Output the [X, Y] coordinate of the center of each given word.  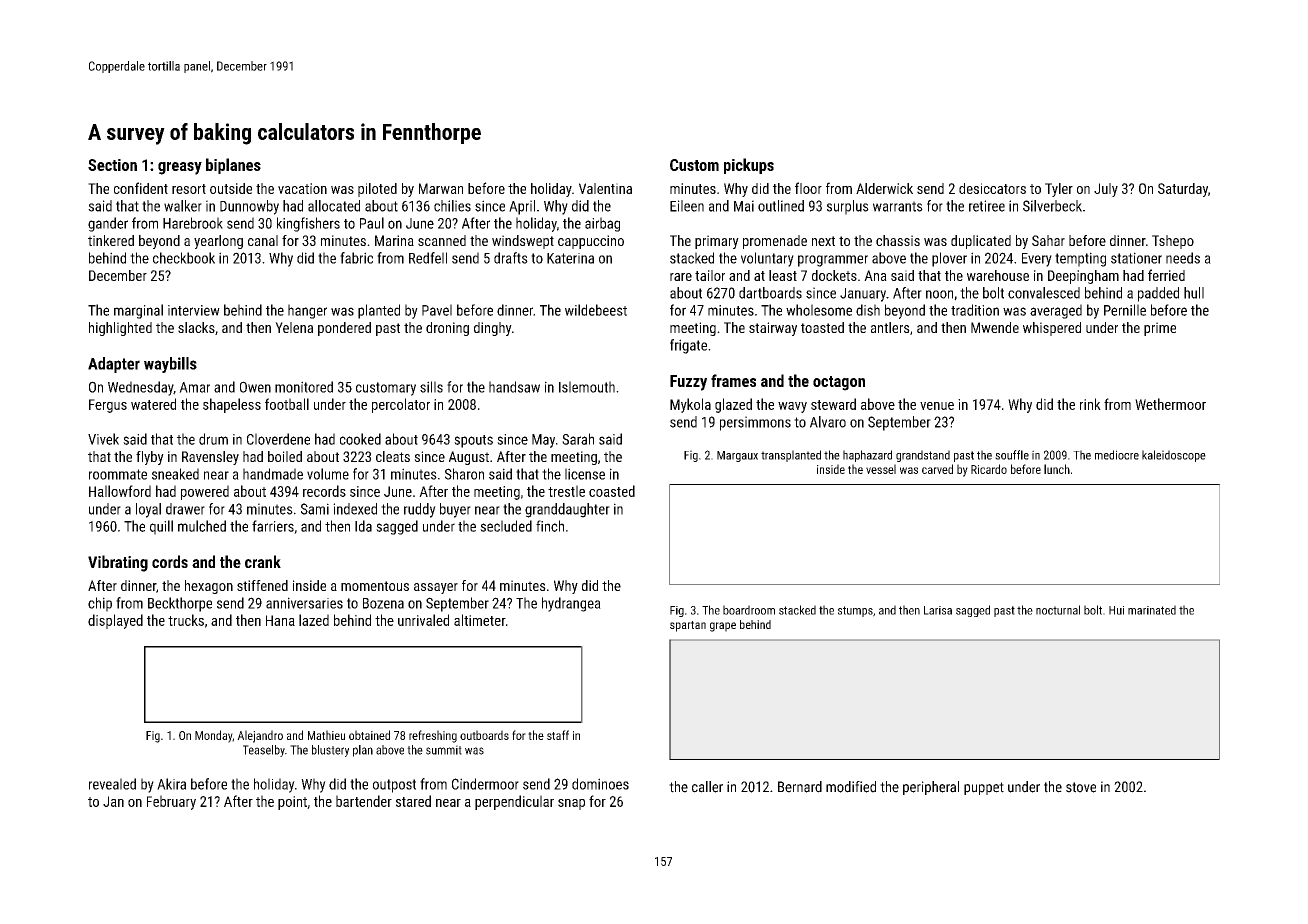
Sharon [464, 474]
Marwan [441, 188]
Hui [1116, 610]
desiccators [992, 188]
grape [723, 627]
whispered [1052, 329]
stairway [773, 329]
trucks [186, 620]
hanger [307, 311]
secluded [506, 526]
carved [937, 469]
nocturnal [1058, 610]
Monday [213, 736]
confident [141, 188]
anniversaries [304, 603]
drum [213, 439]
